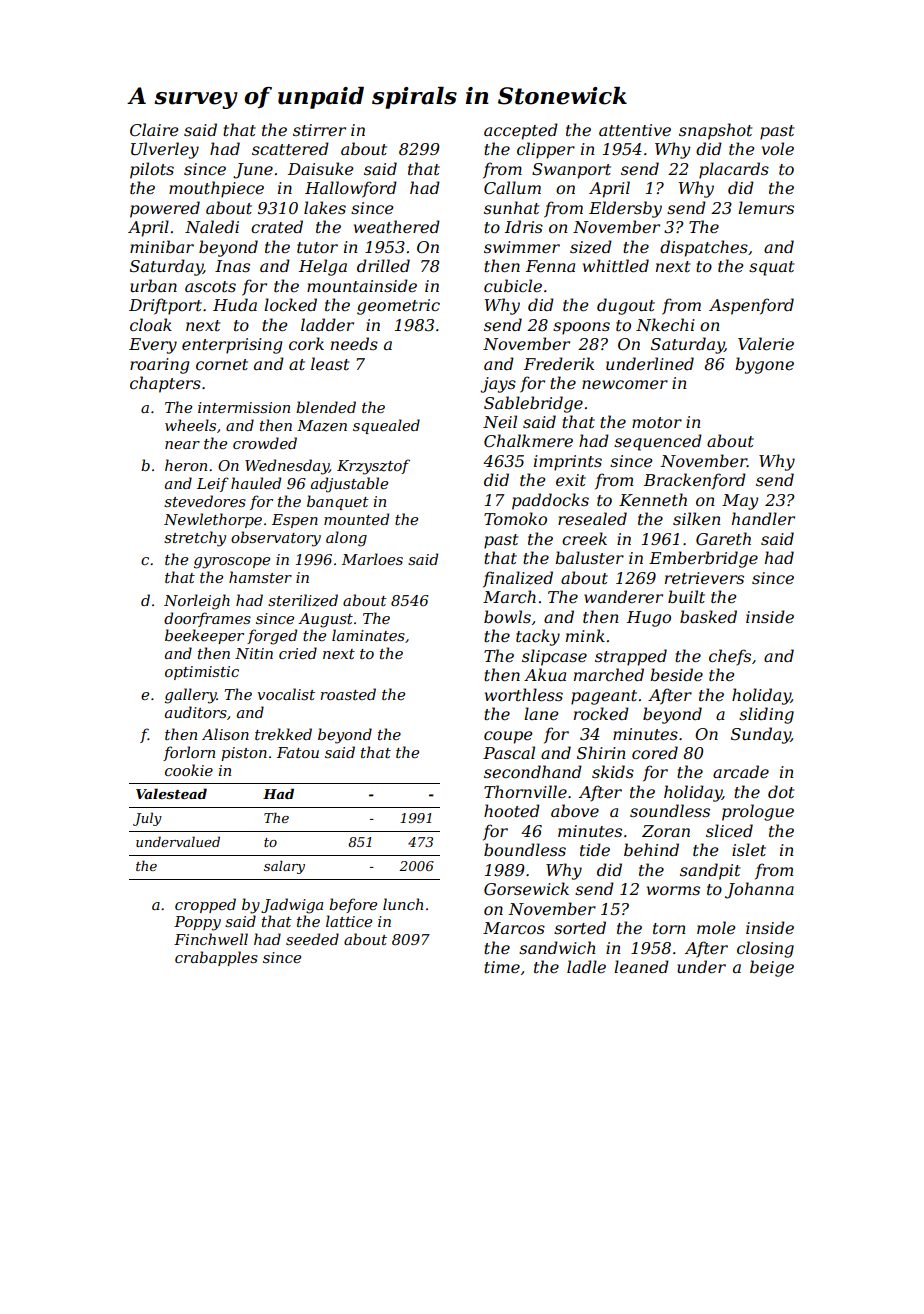 The width and height of the page is (924, 1314). Describe the element at coordinates (625, 384) in the page. I see `newcomer` at that location.
